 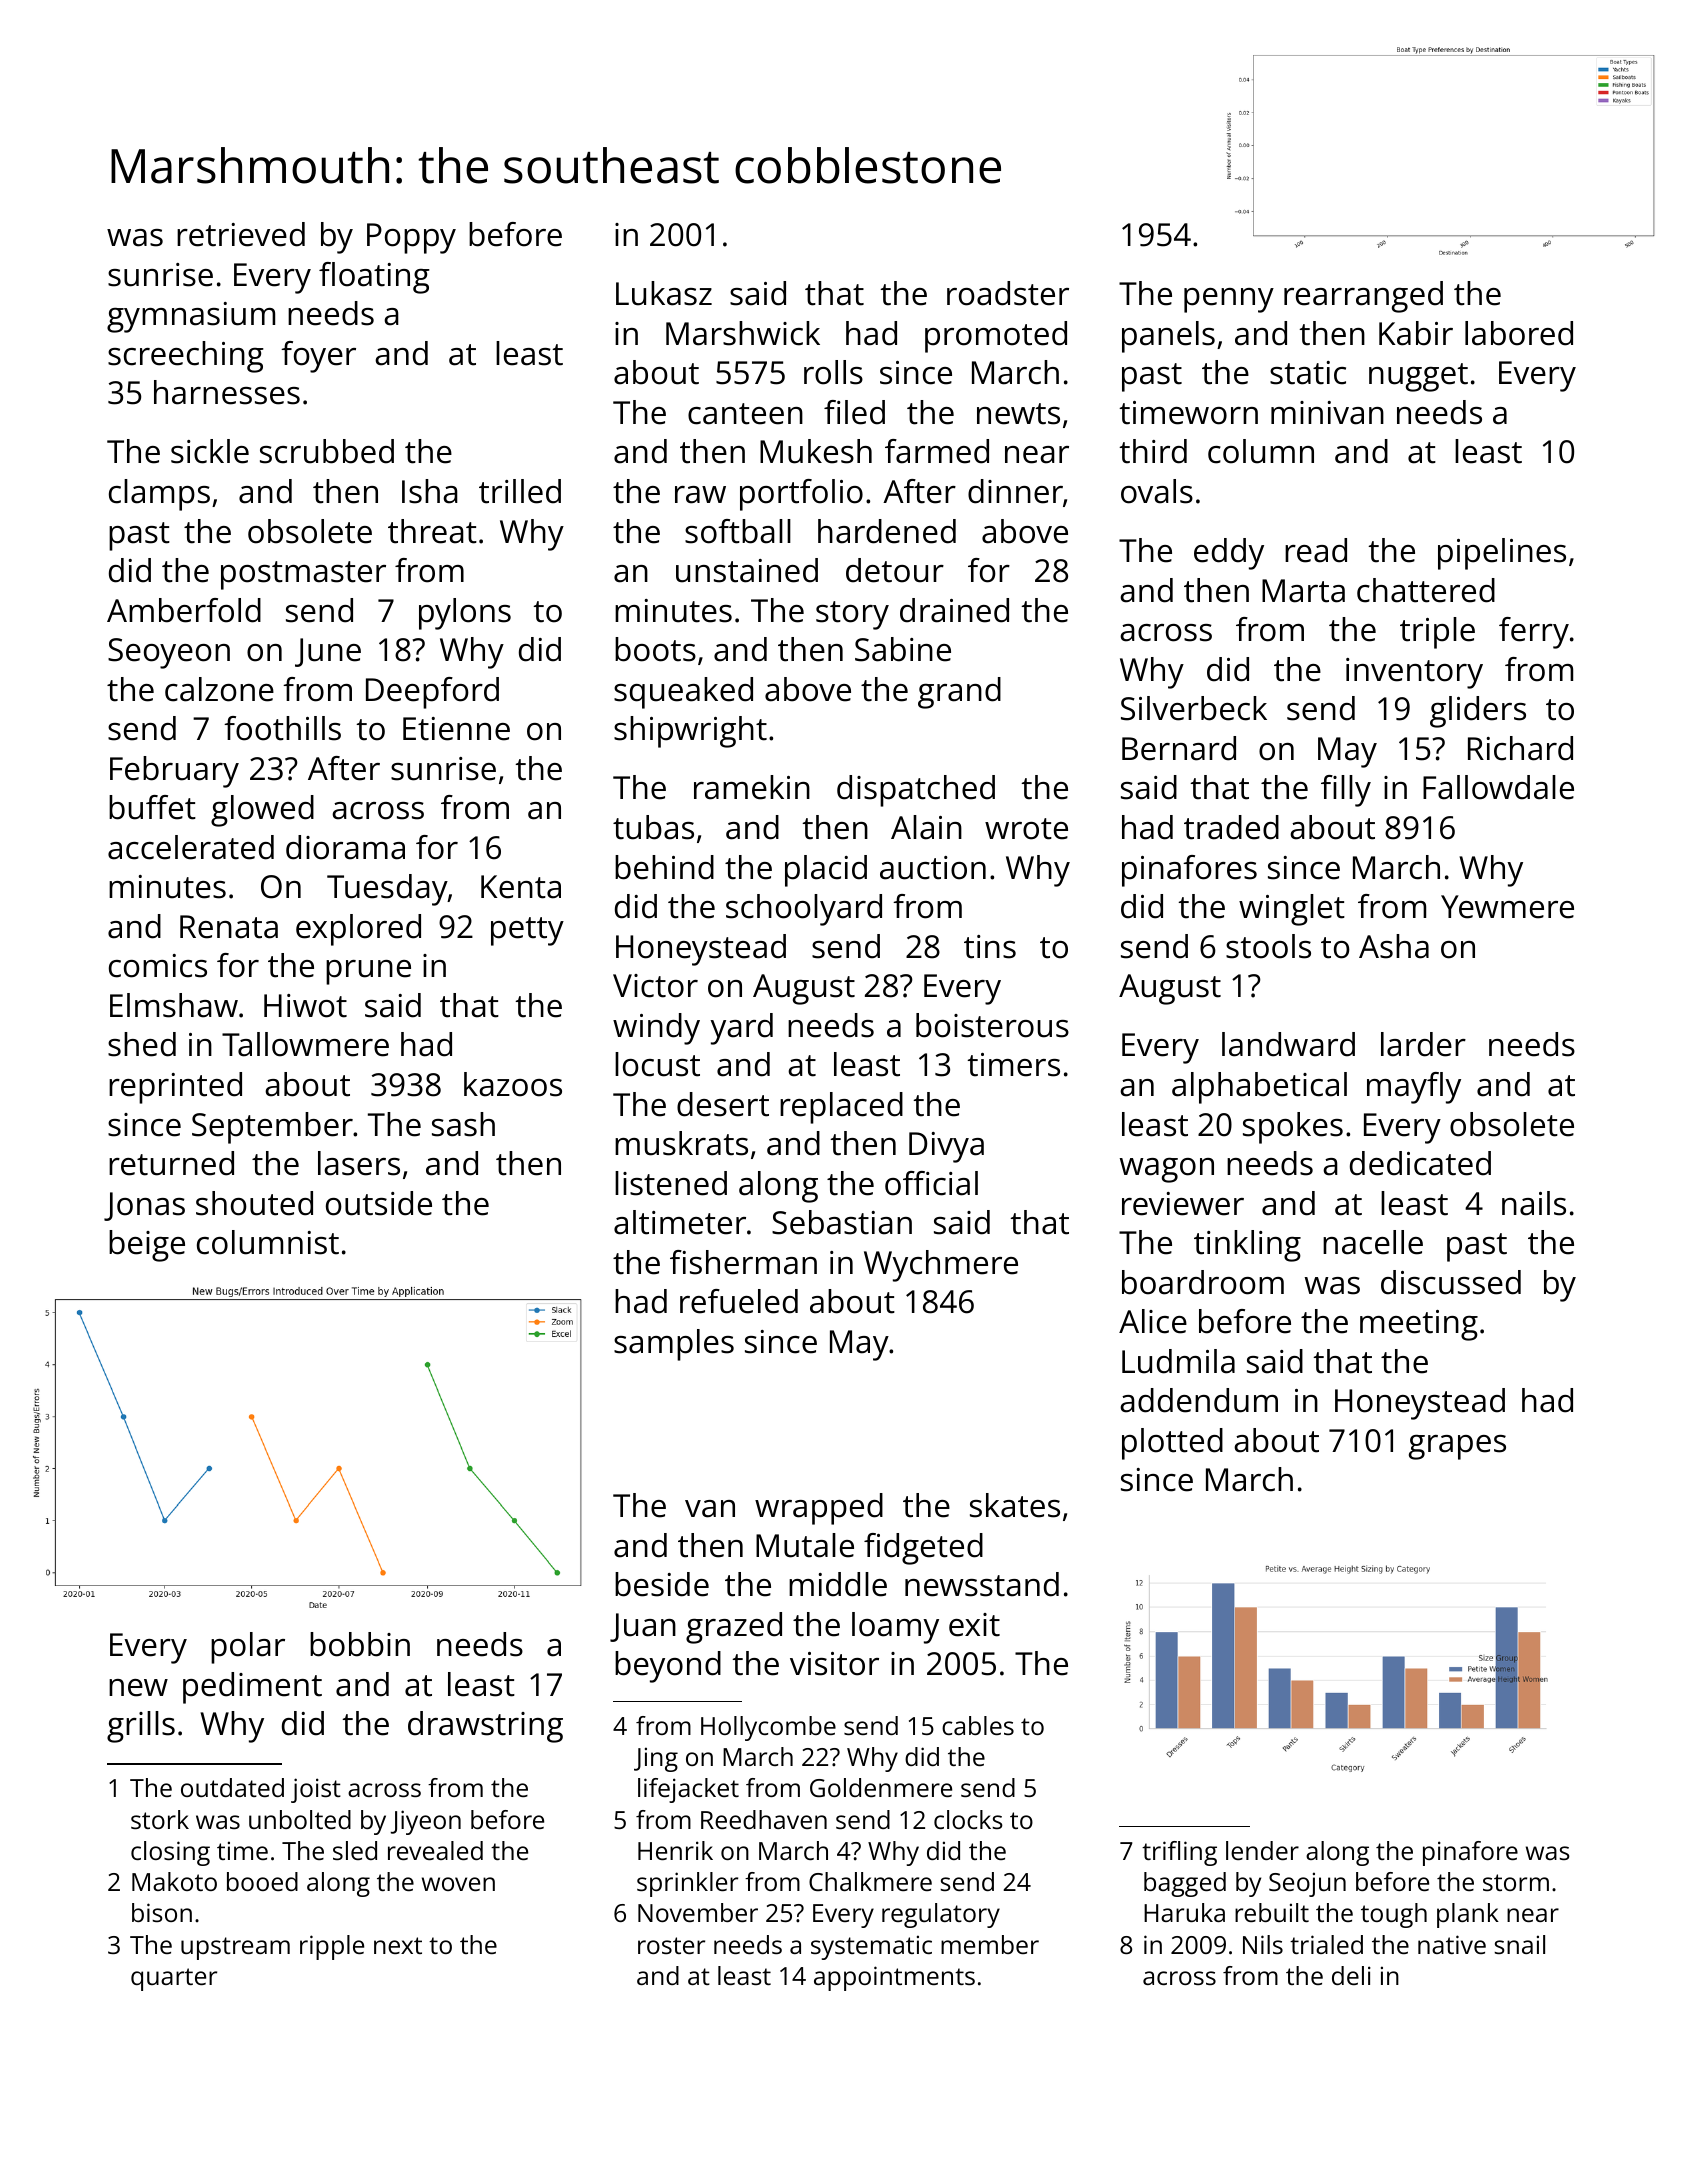 I want to click on farmed, so click(x=937, y=451).
